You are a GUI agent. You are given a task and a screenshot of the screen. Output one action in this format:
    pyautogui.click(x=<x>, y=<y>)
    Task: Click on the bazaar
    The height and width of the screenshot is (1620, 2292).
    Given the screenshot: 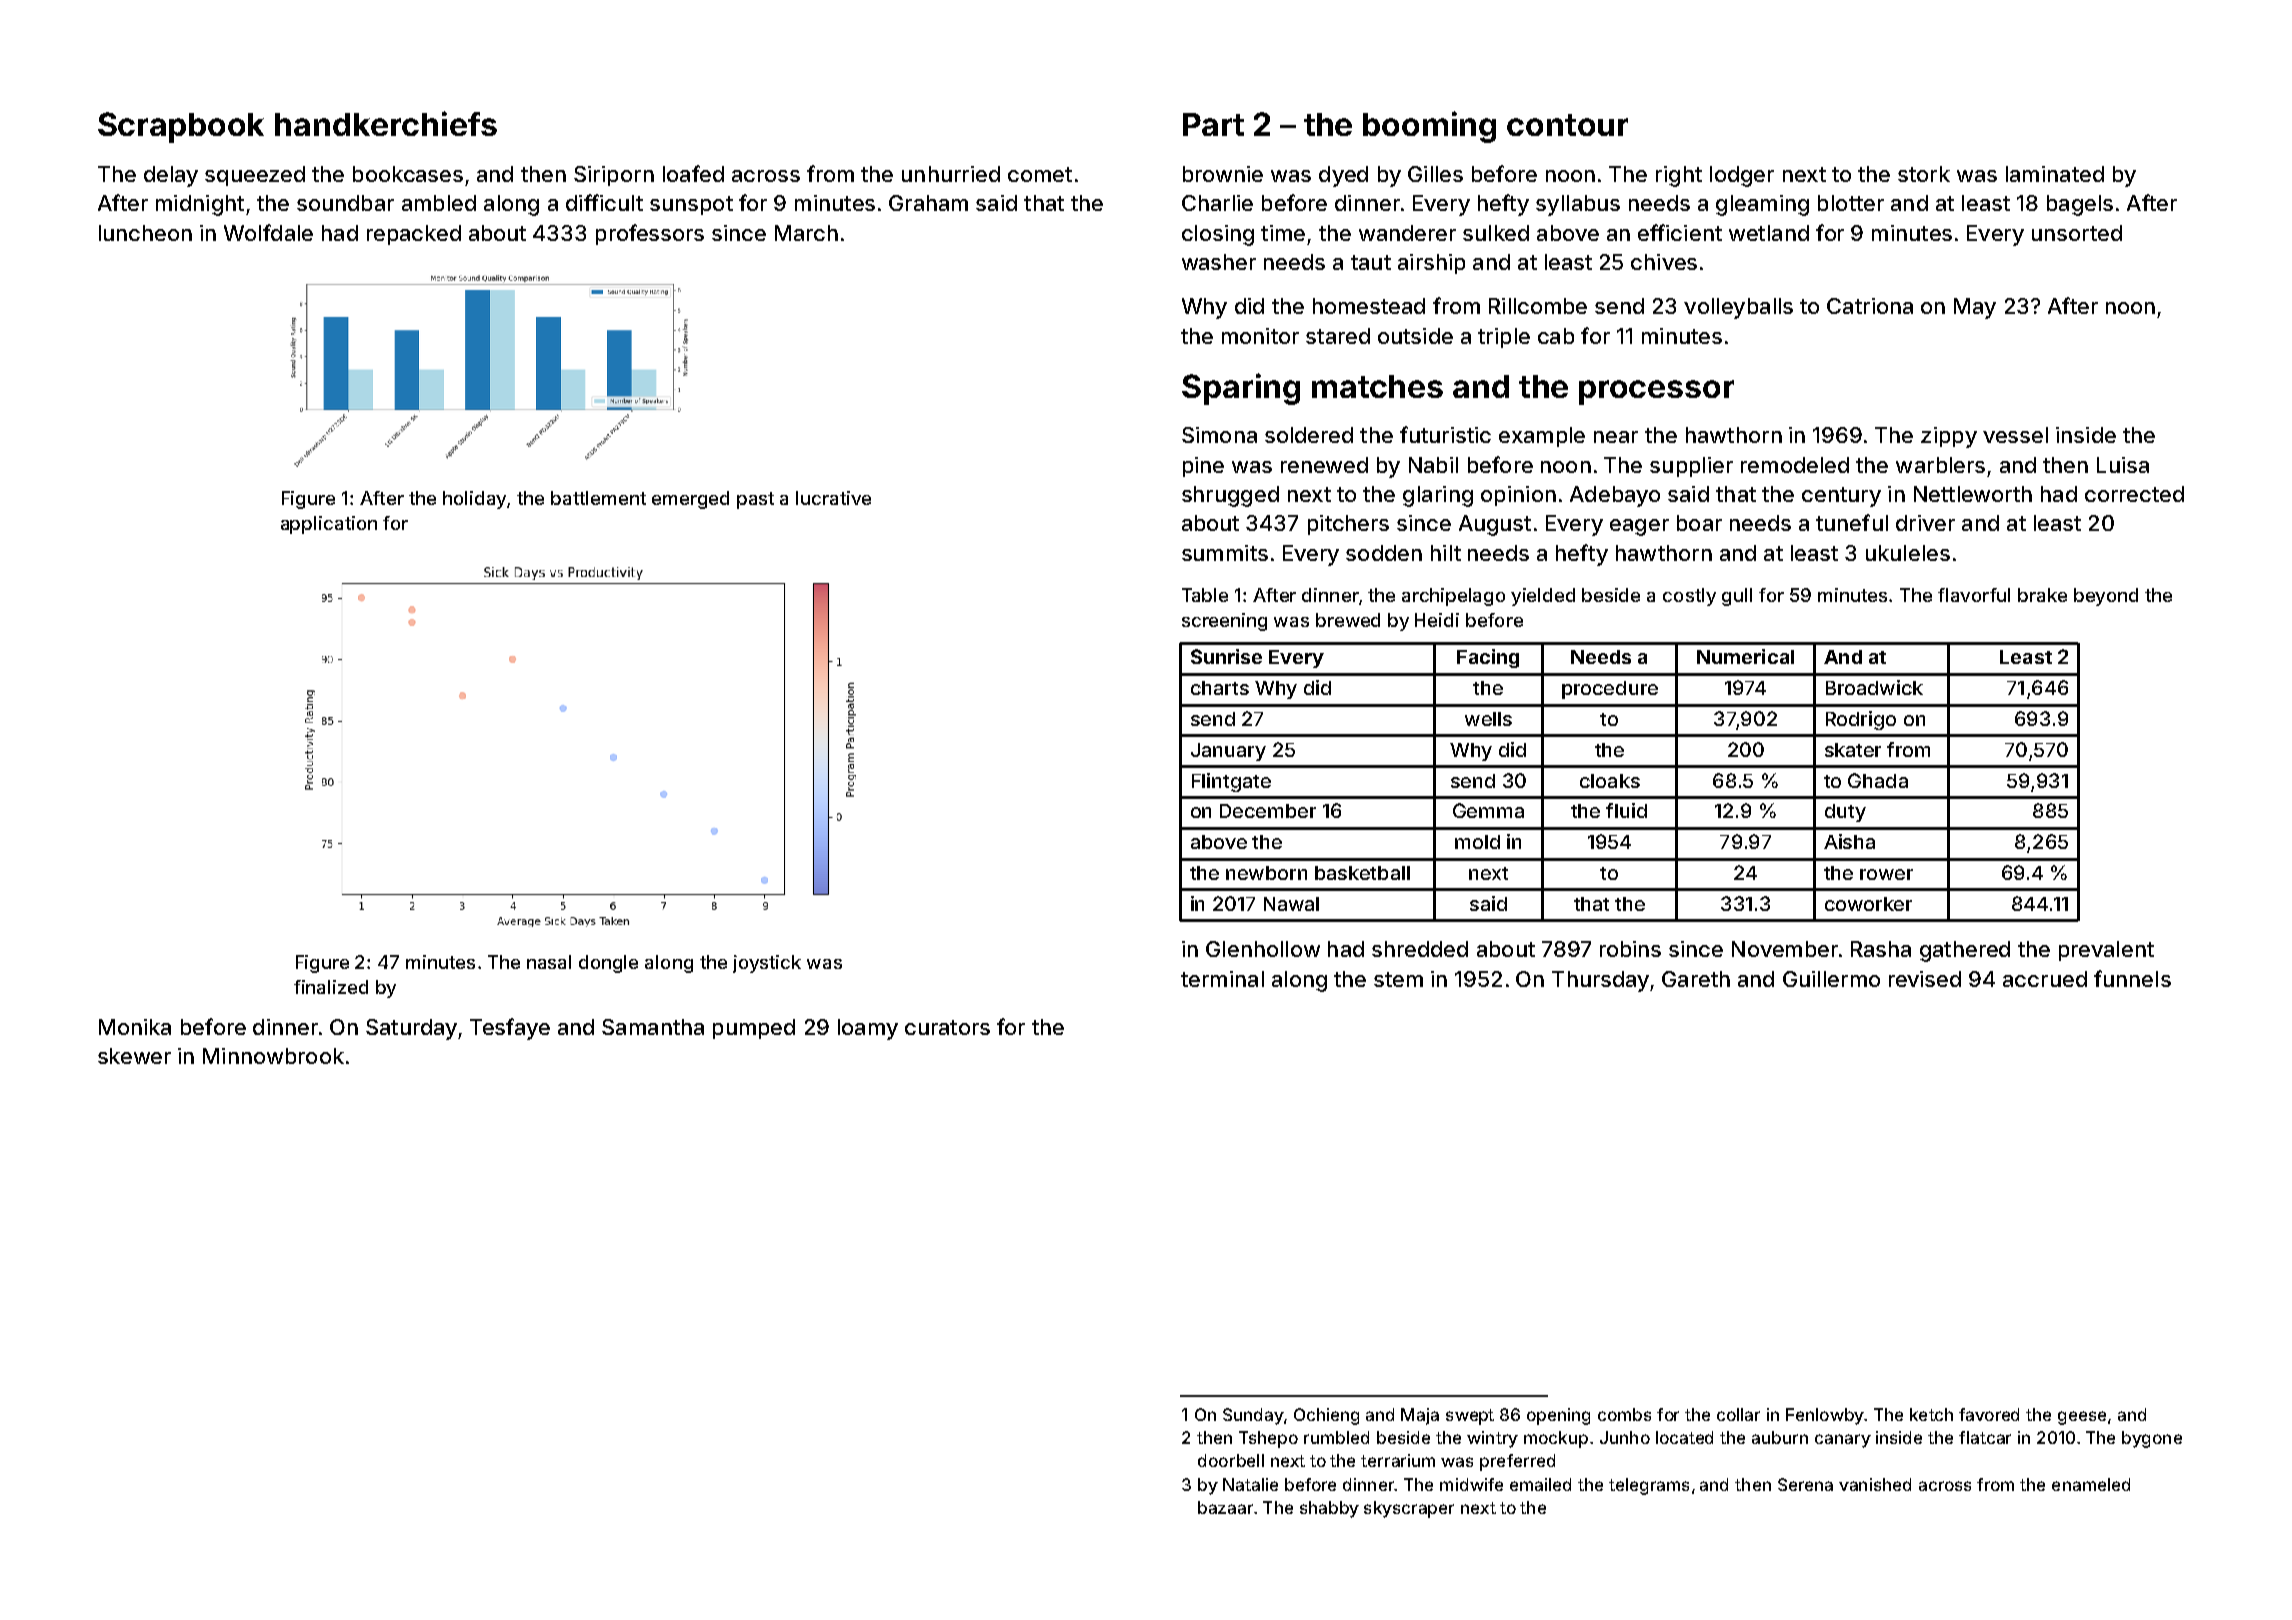 What is the action you would take?
    pyautogui.click(x=1225, y=1507)
